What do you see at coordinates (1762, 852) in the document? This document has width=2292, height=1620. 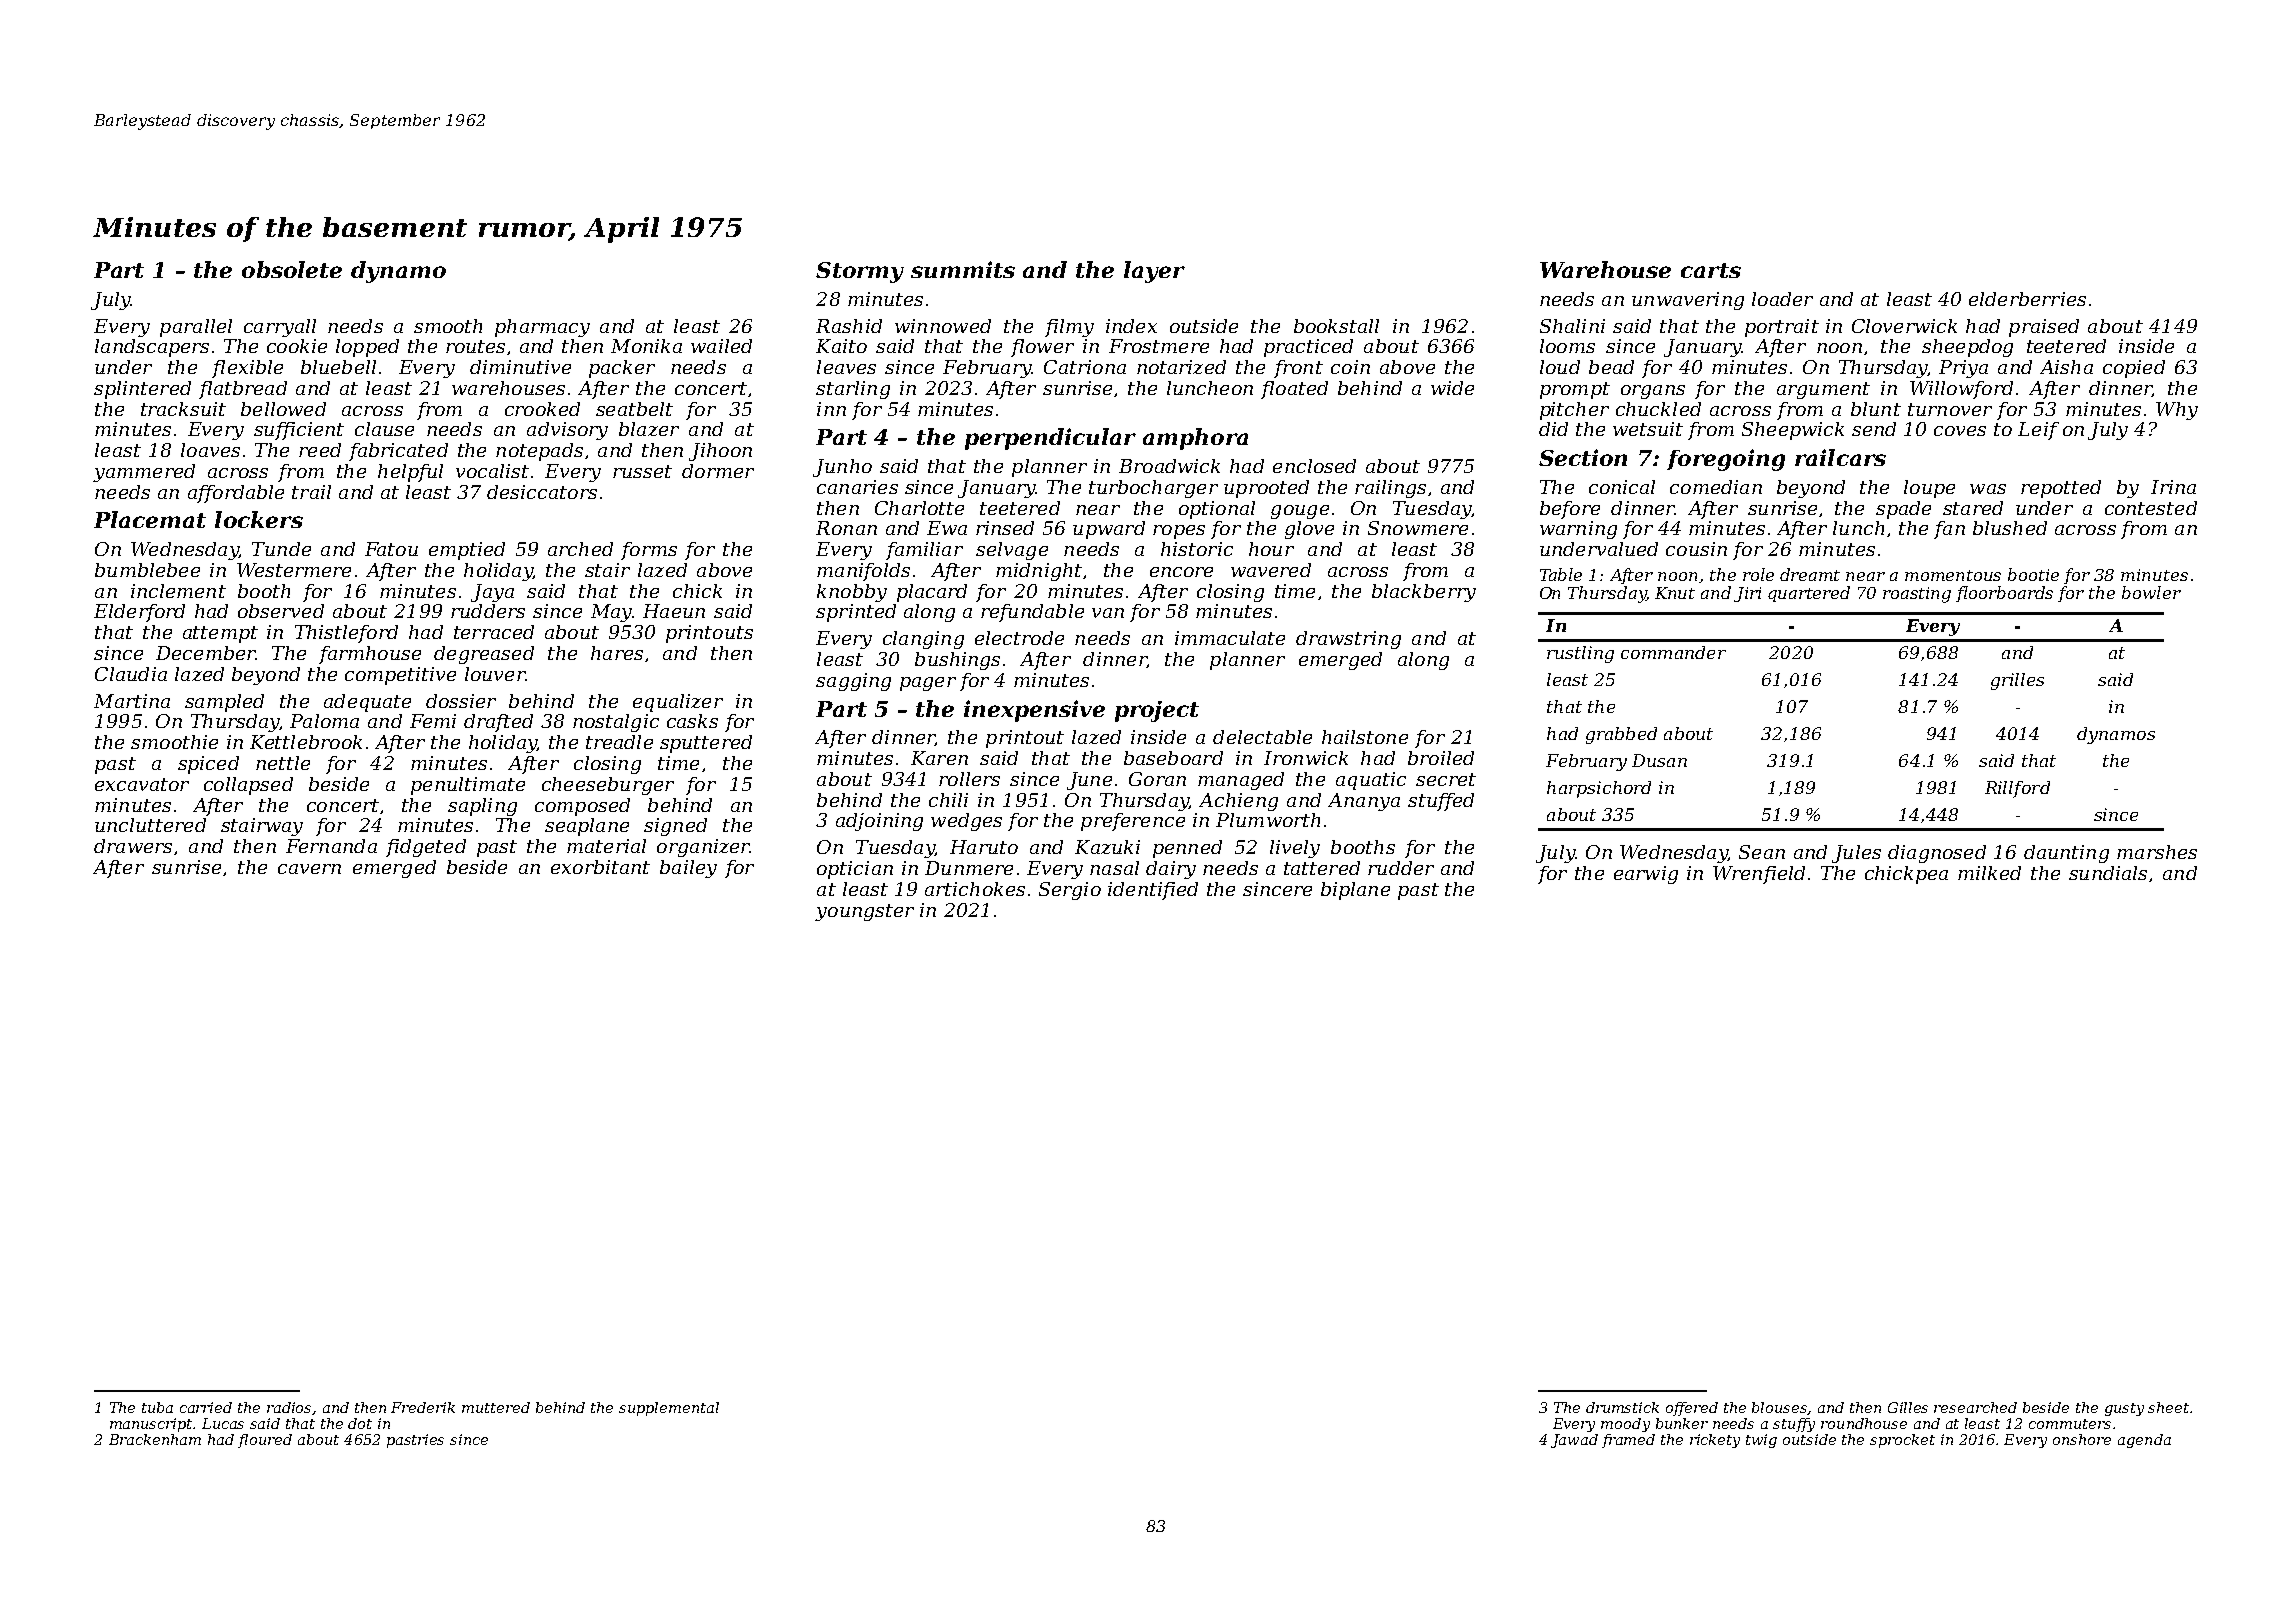 I see `Sean` at bounding box center [1762, 852].
